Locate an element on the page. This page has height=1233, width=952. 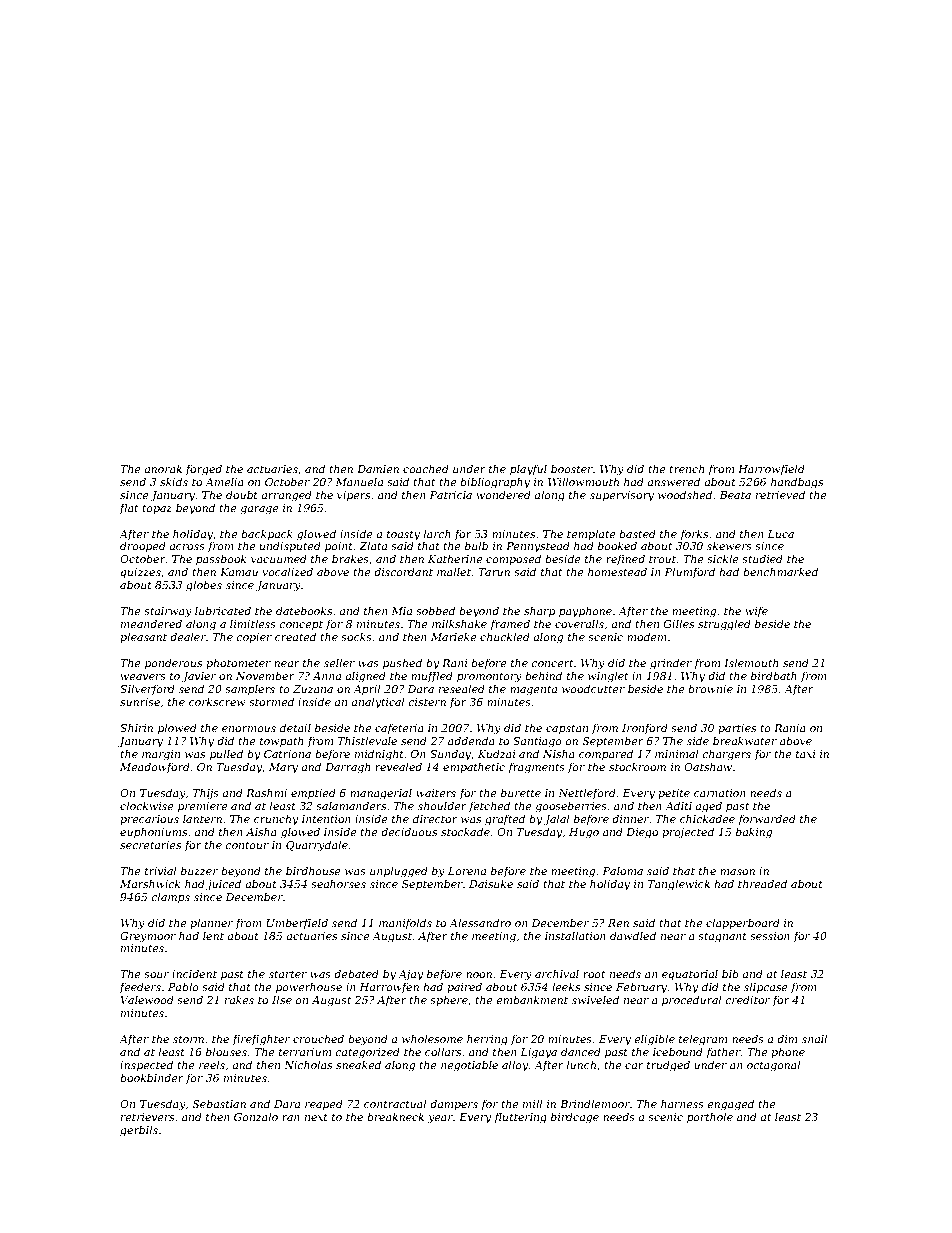
deciduous is located at coordinates (409, 831).
